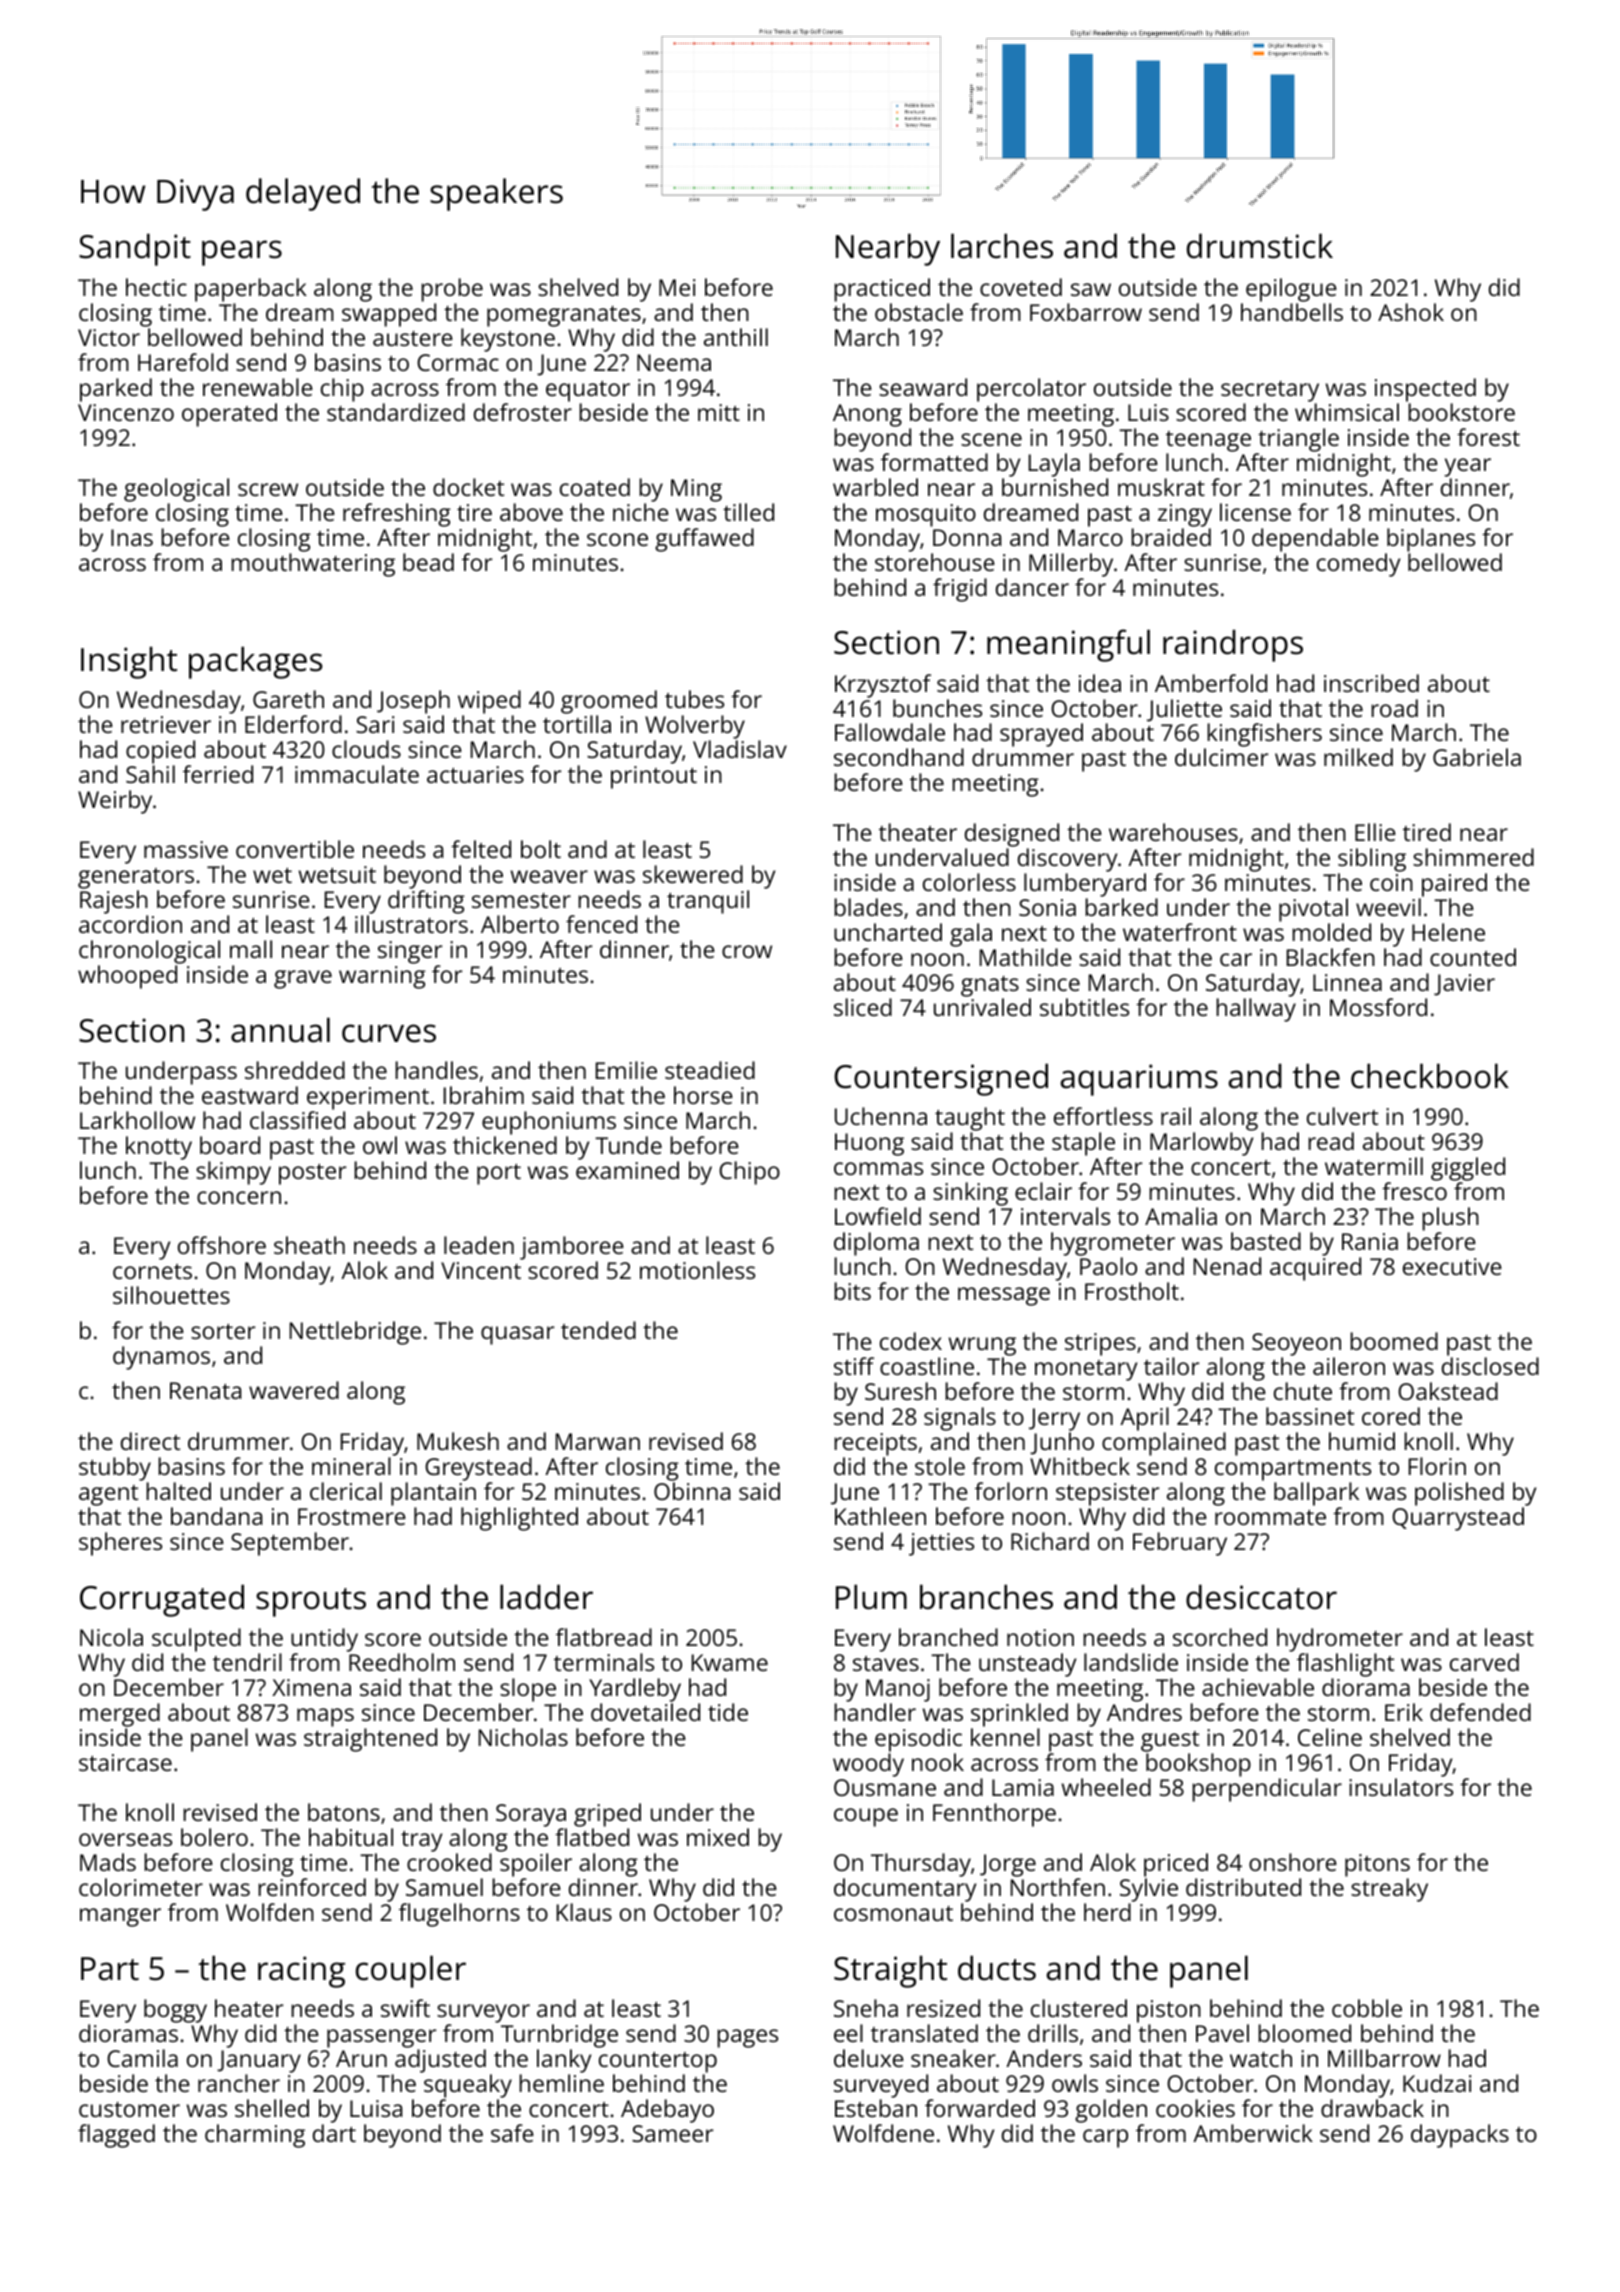 The image size is (1620, 2292). Describe the element at coordinates (1315, 1269) in the page. I see `acquired` at that location.
